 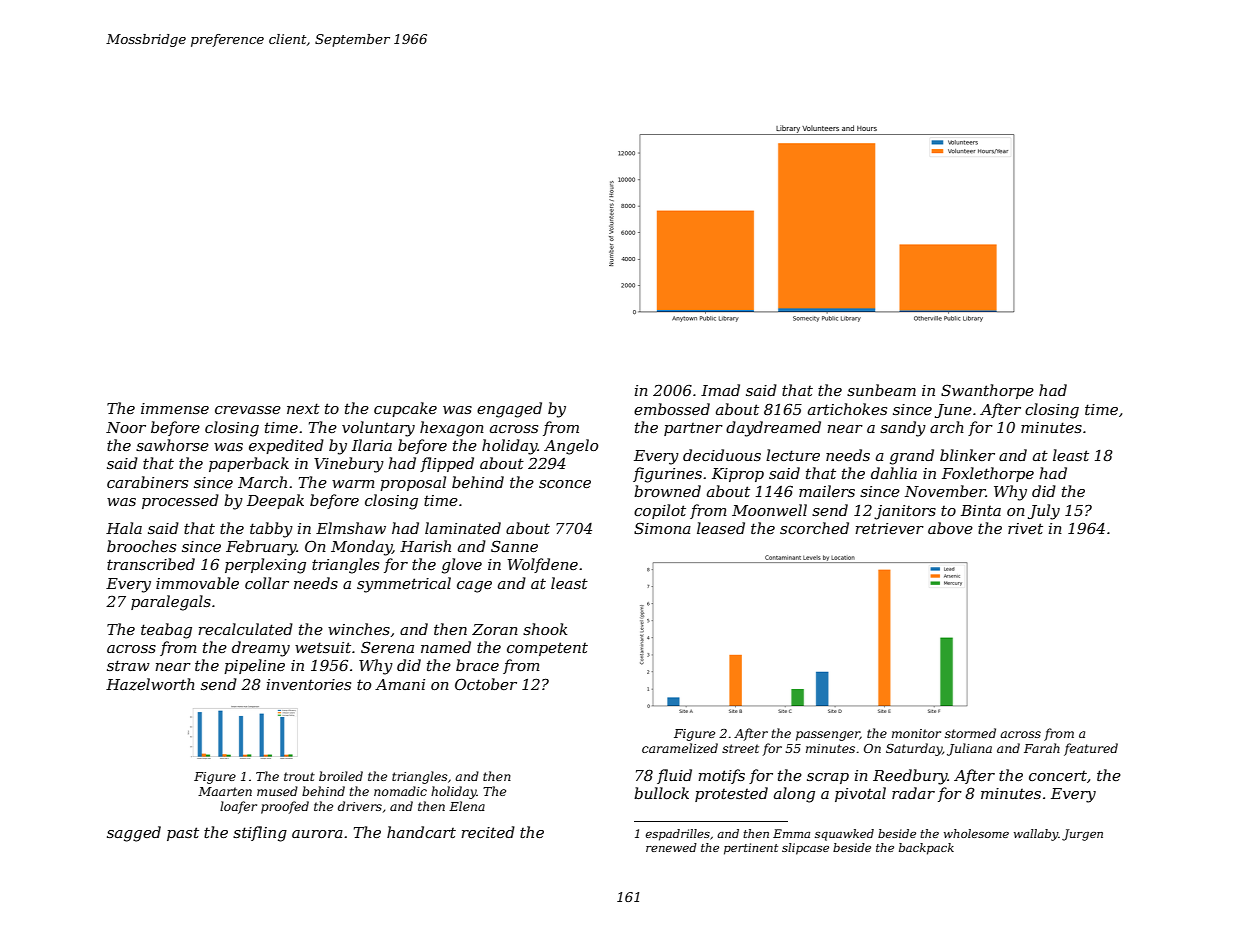 I want to click on Swanthorpe, so click(x=987, y=391).
